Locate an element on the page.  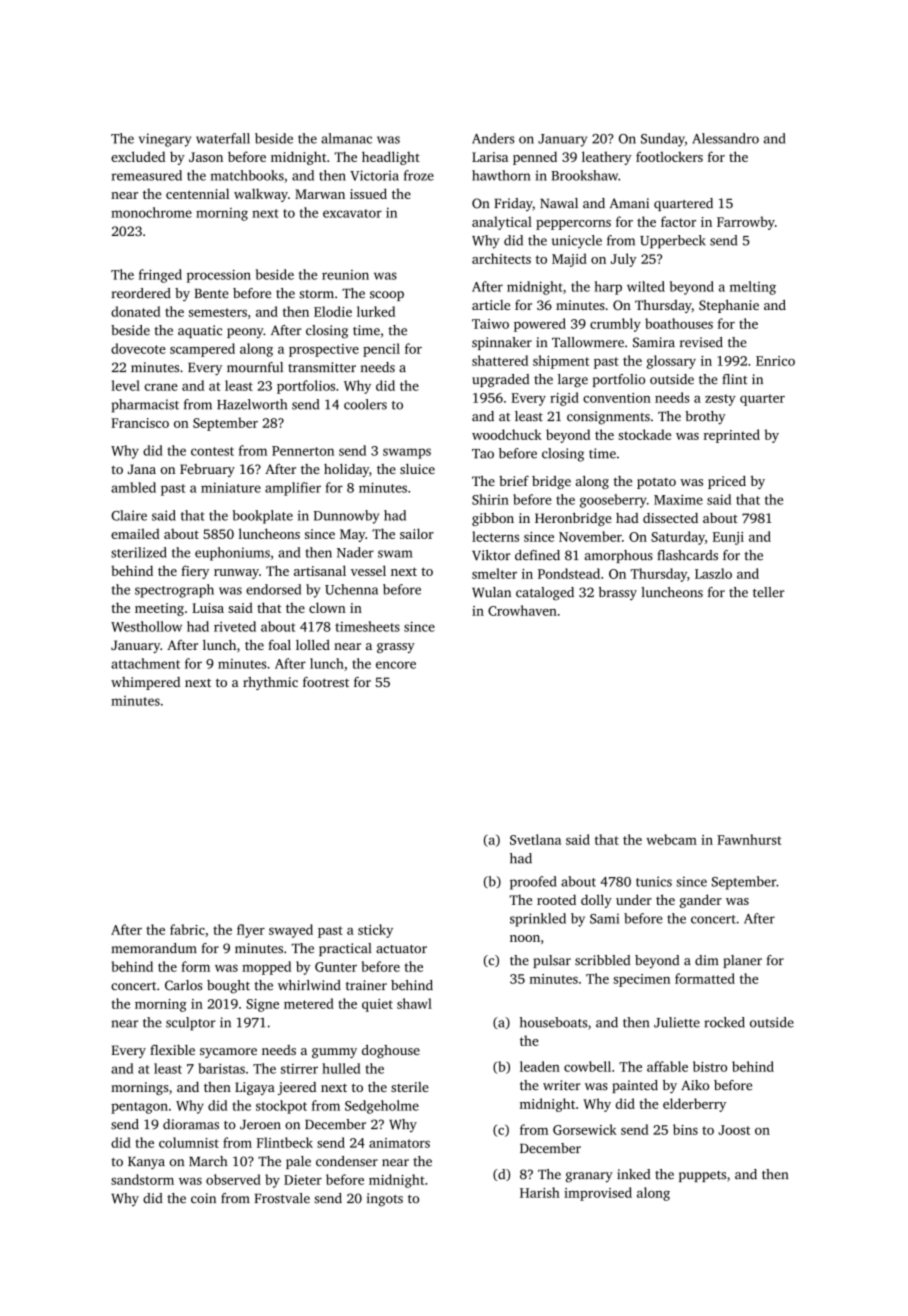
Joost is located at coordinates (734, 1130).
